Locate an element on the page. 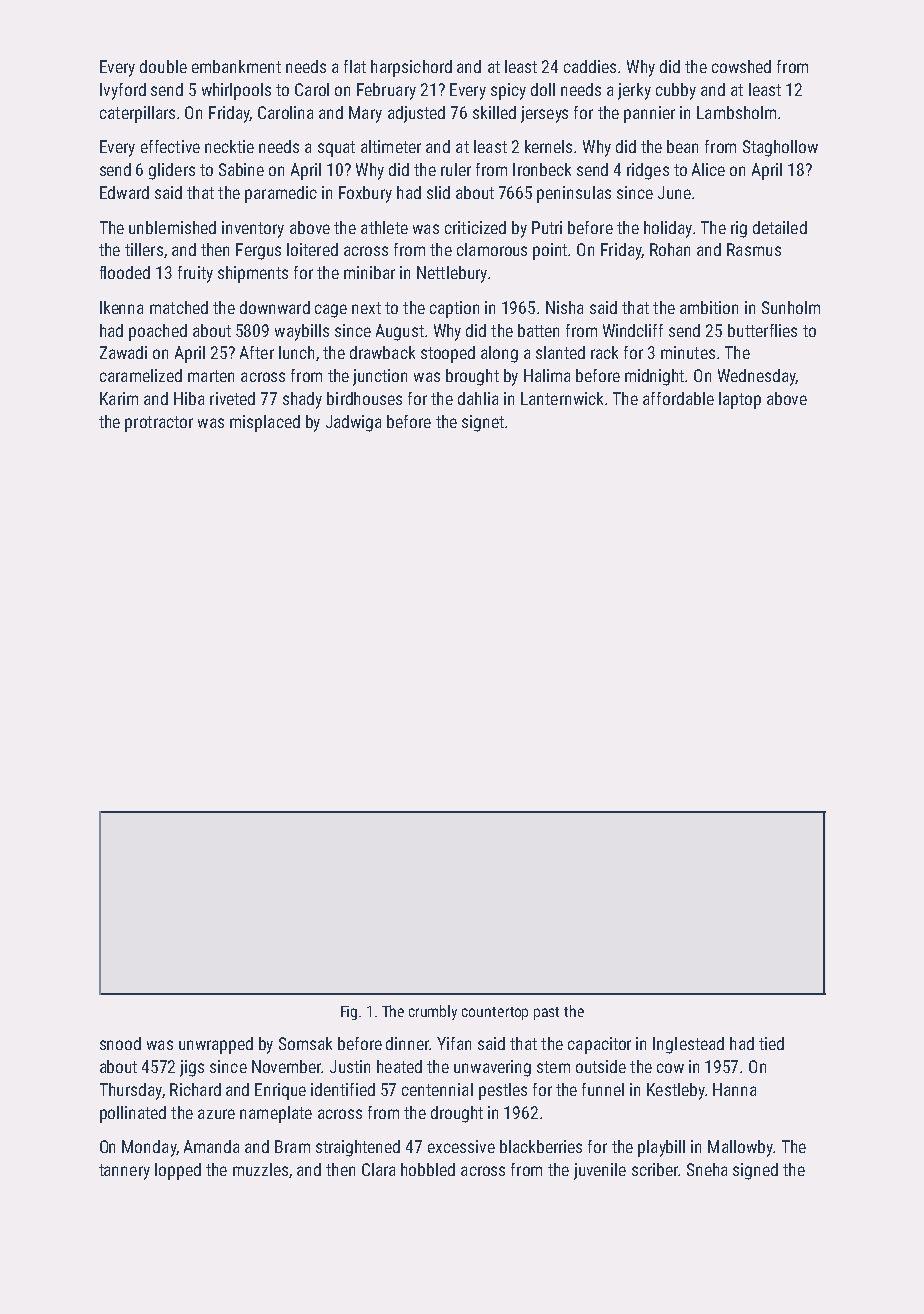 The height and width of the image is (1314, 924). Thursday is located at coordinates (131, 1091).
